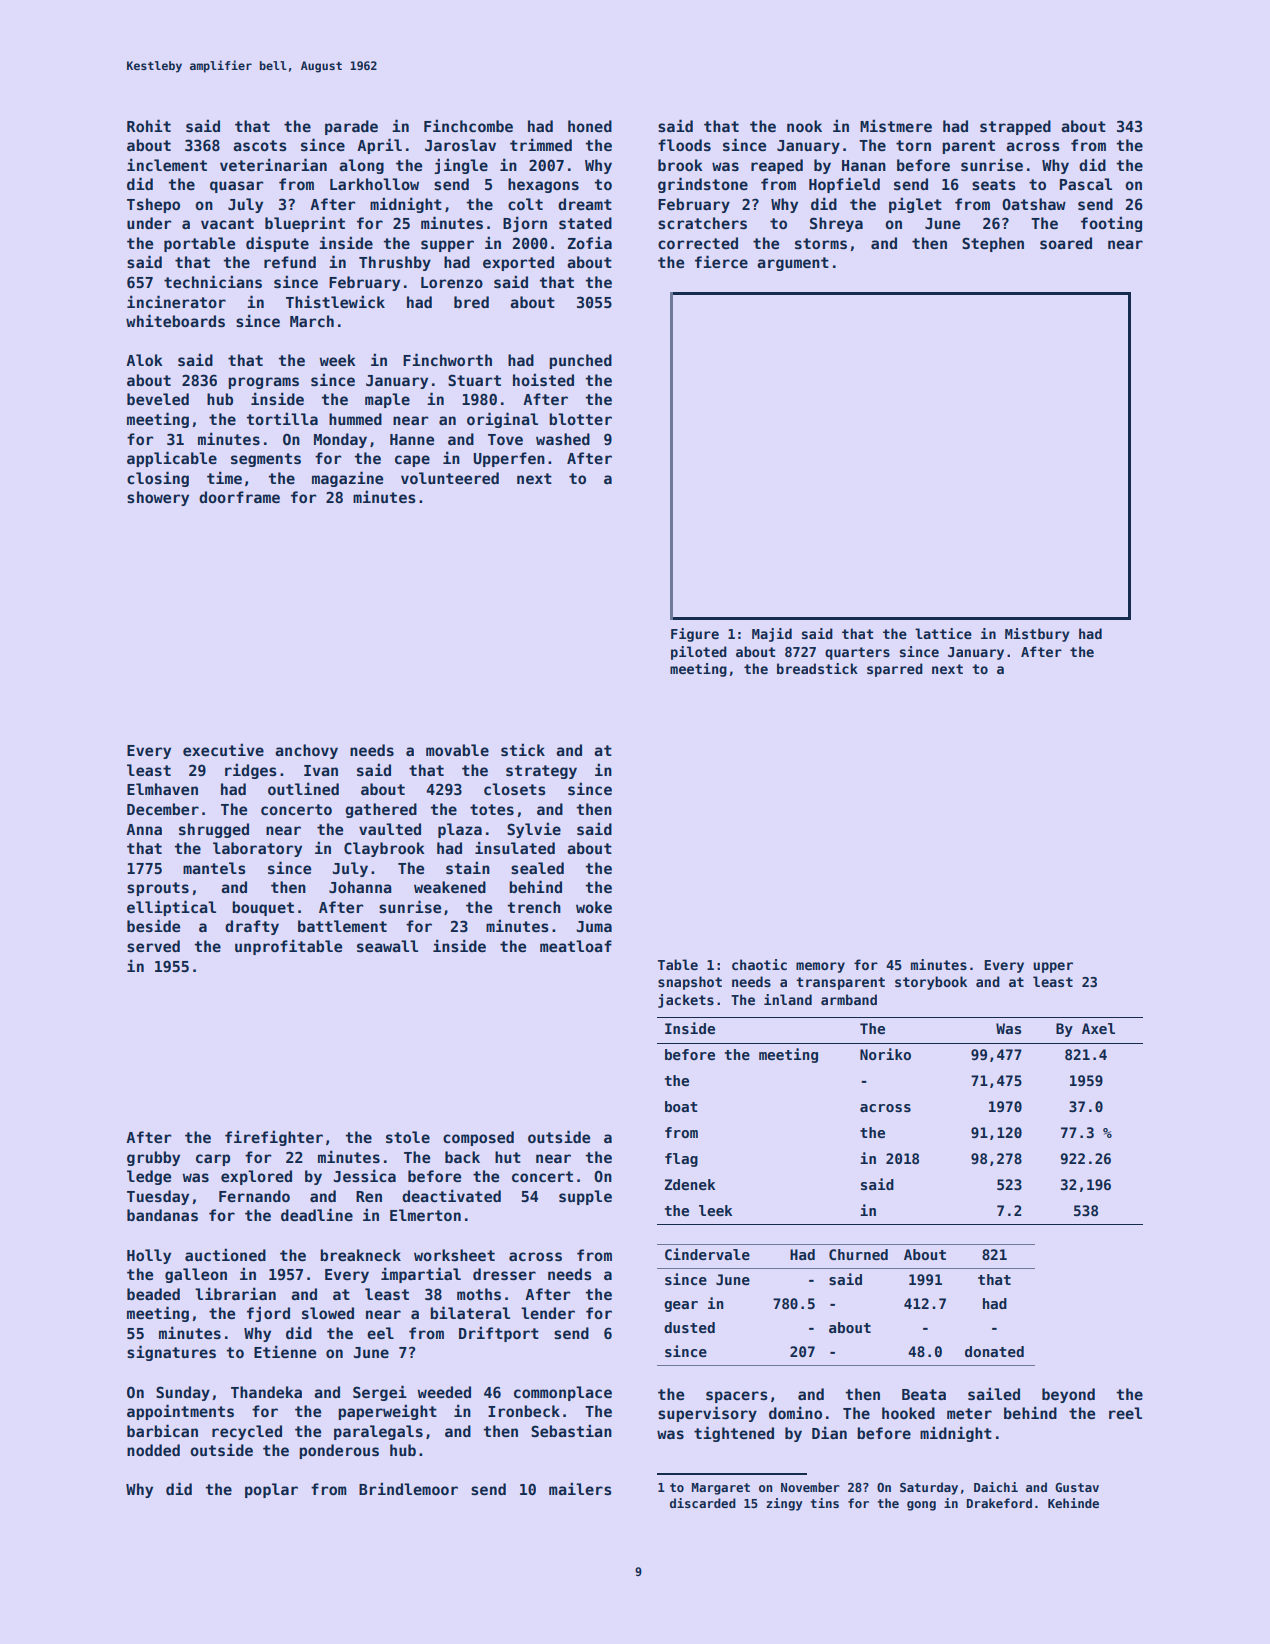 This screenshot has height=1644, width=1270. Describe the element at coordinates (263, 383) in the screenshot. I see `programs` at that location.
